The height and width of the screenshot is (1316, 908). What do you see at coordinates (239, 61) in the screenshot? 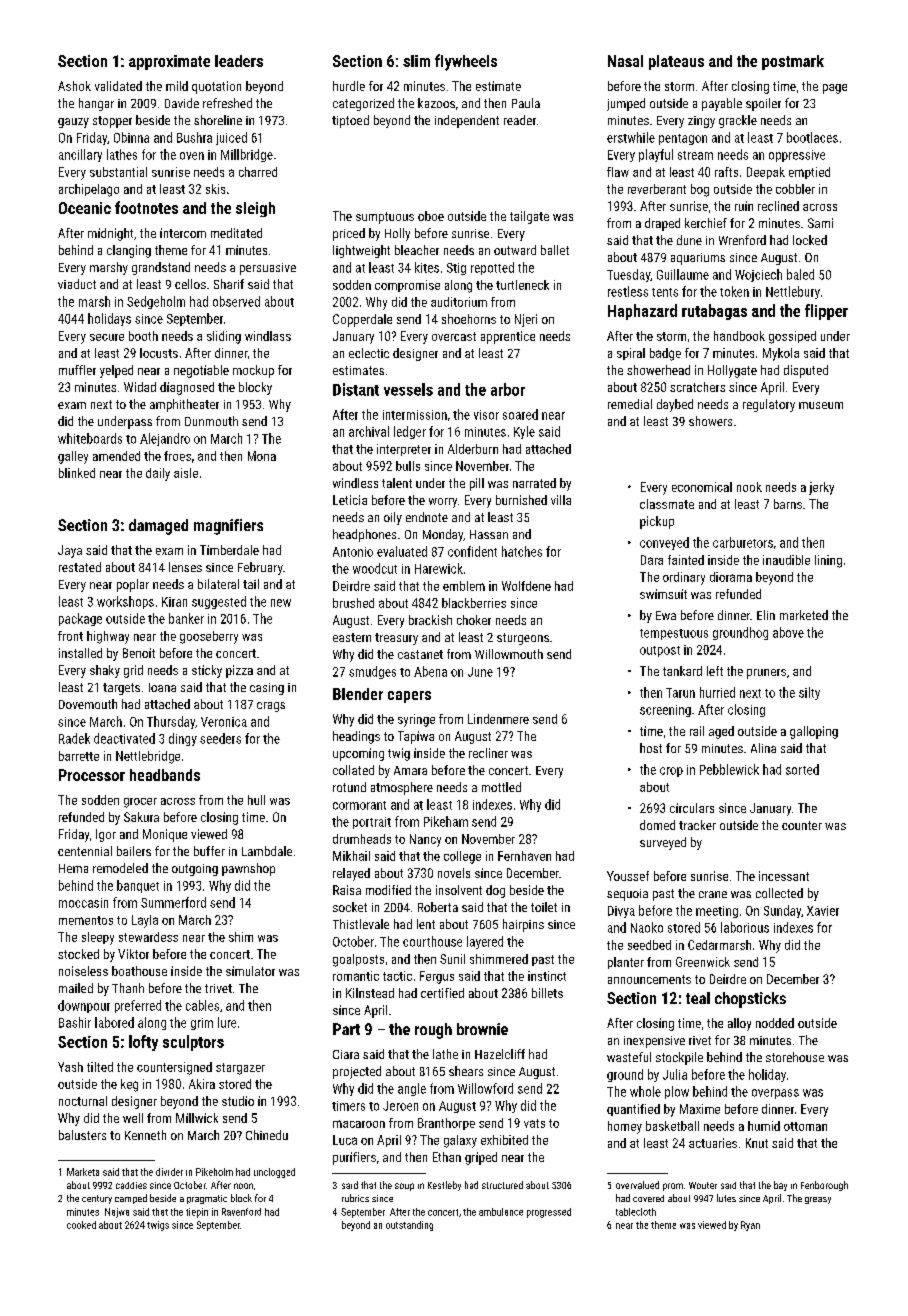
I see `leaders` at bounding box center [239, 61].
